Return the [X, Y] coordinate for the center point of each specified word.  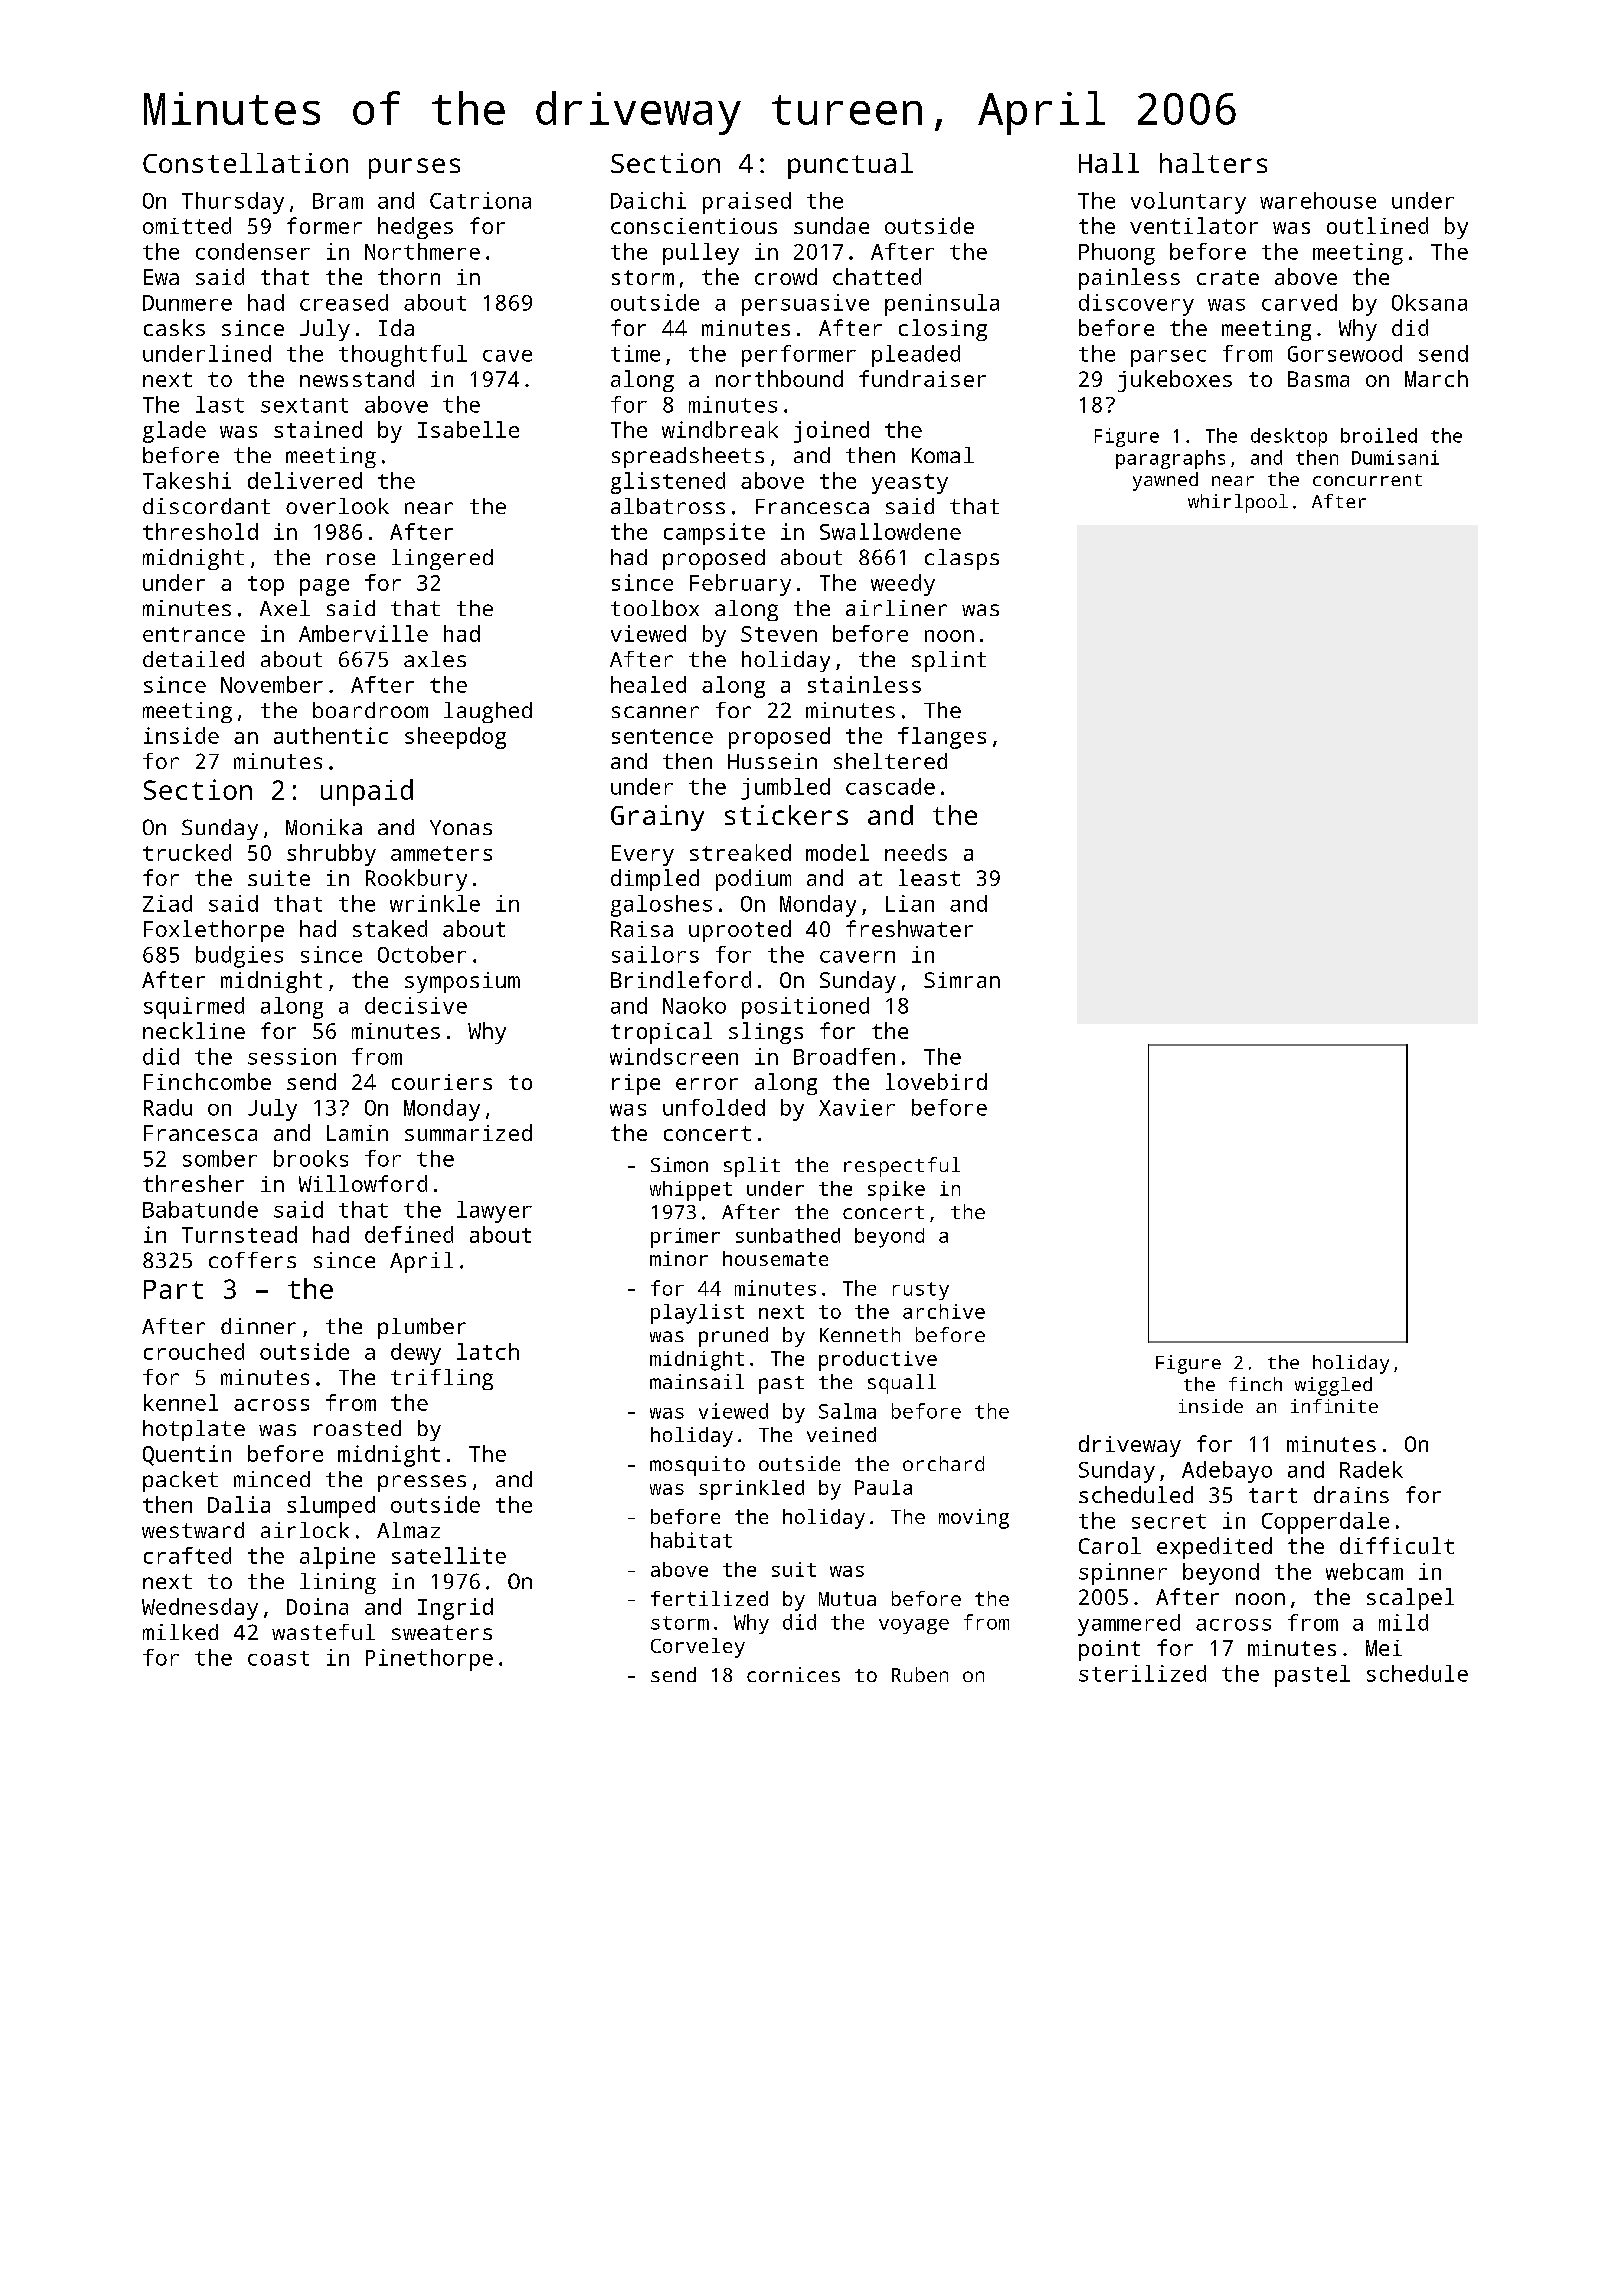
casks [174, 327]
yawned [1165, 481]
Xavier [857, 1107]
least [929, 877]
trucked [187, 852]
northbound [779, 378]
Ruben [920, 1674]
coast [278, 1658]
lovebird [936, 1081]
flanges [942, 738]
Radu [168, 1107]
